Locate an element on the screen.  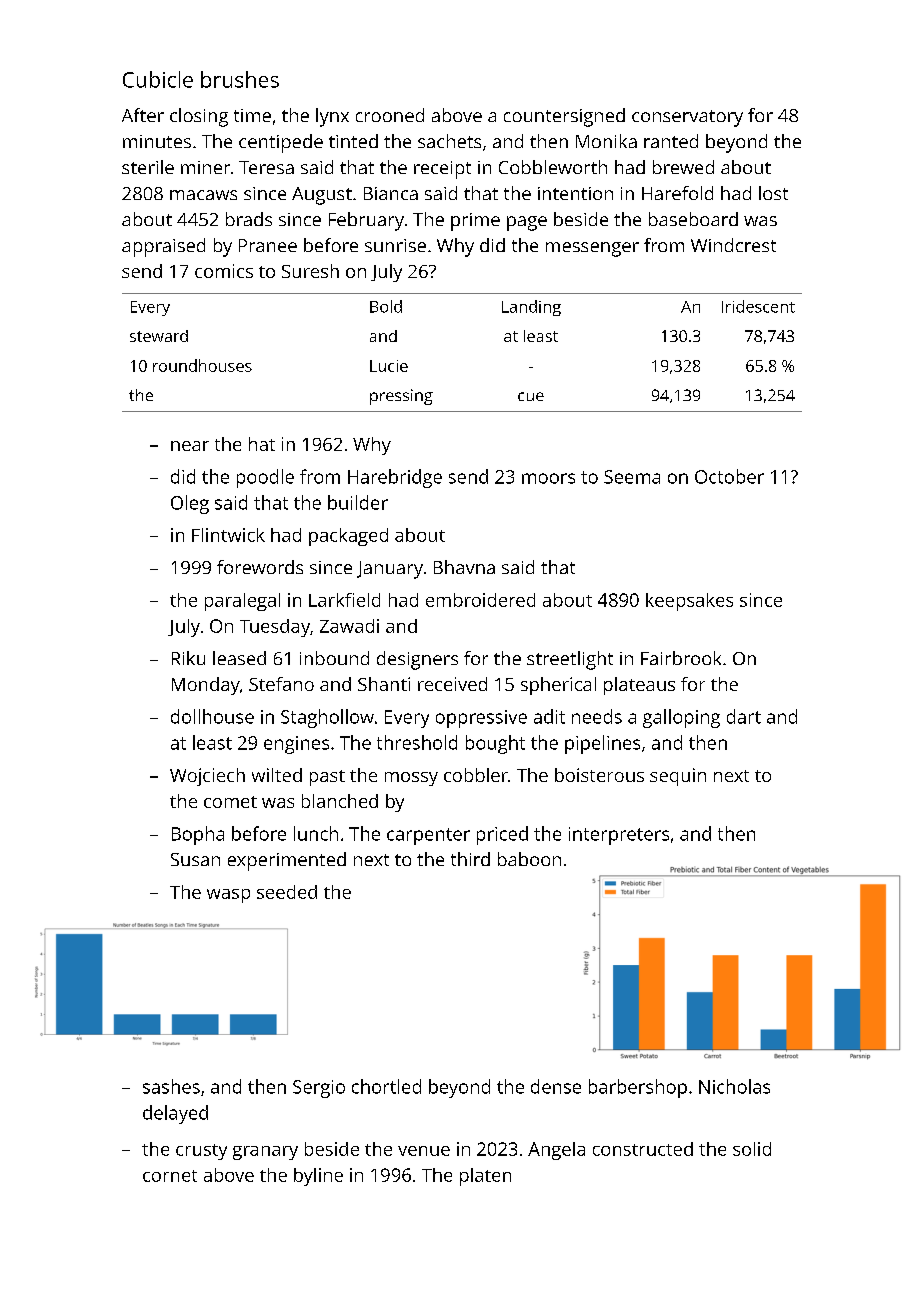
past is located at coordinates (327, 778).
